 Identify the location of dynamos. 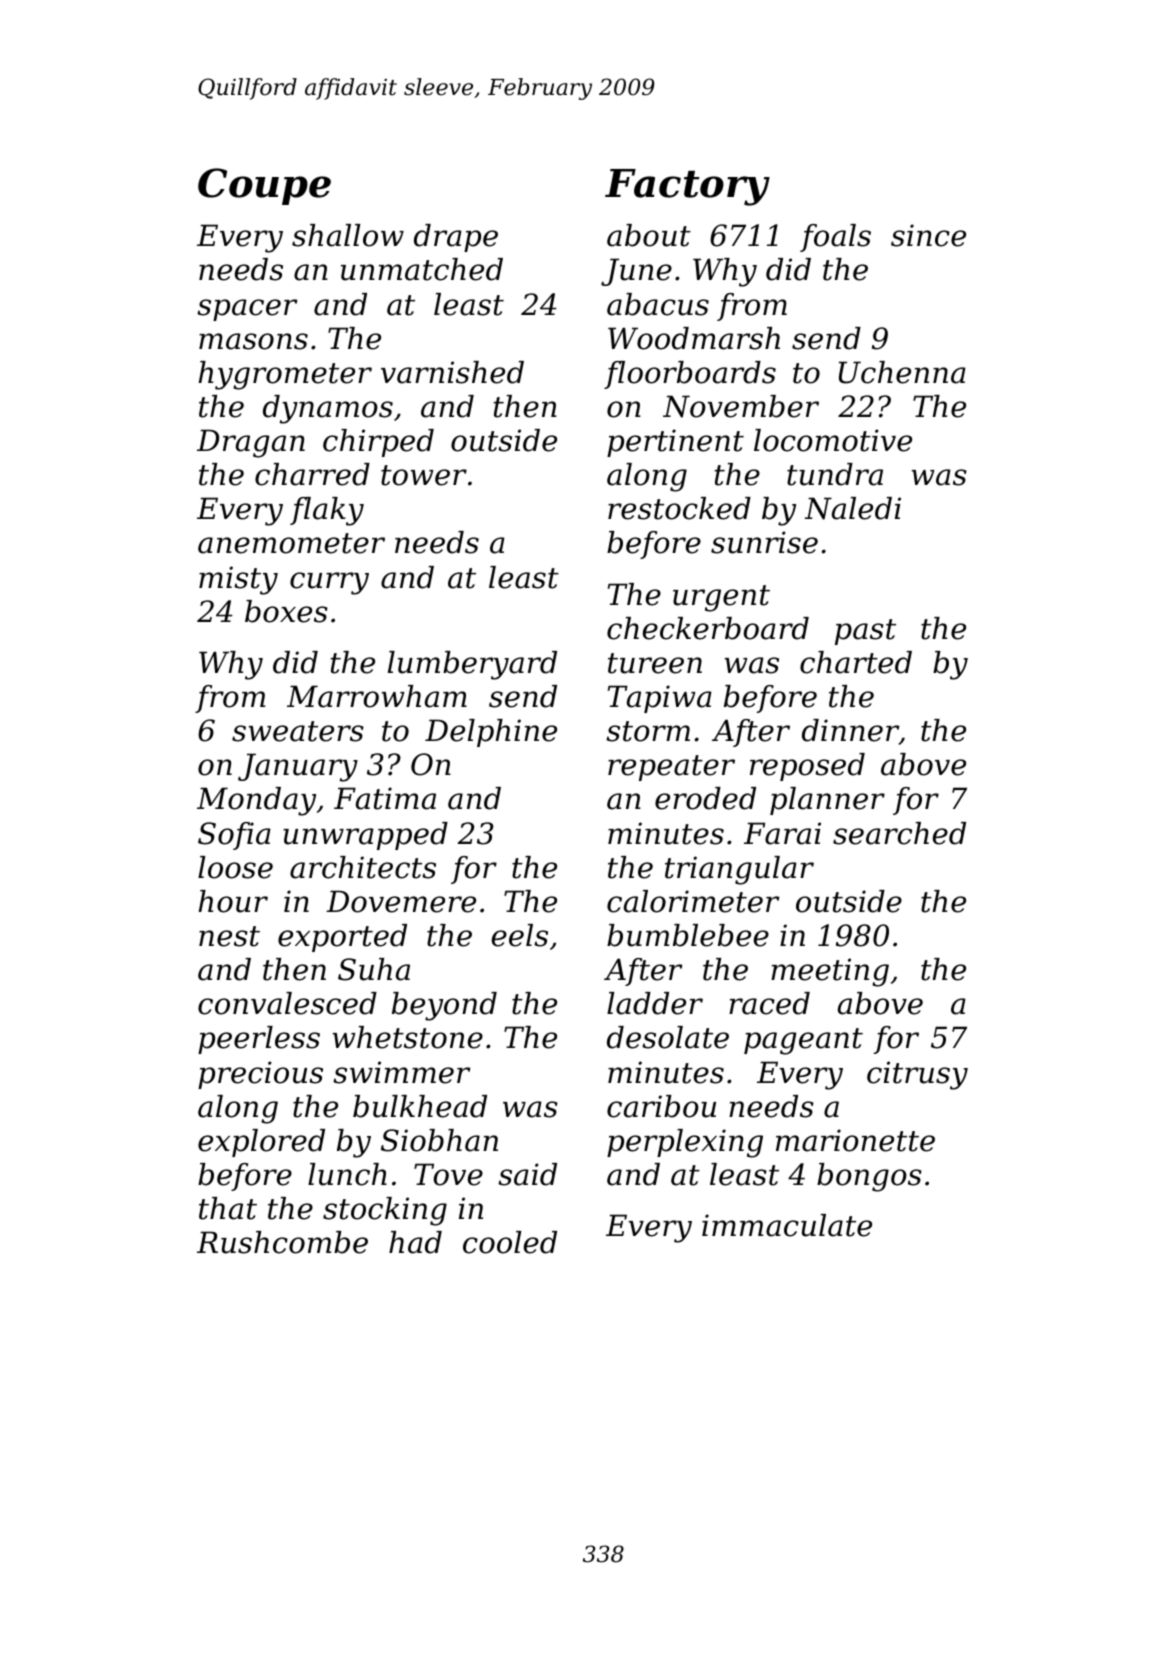
(328, 409).
